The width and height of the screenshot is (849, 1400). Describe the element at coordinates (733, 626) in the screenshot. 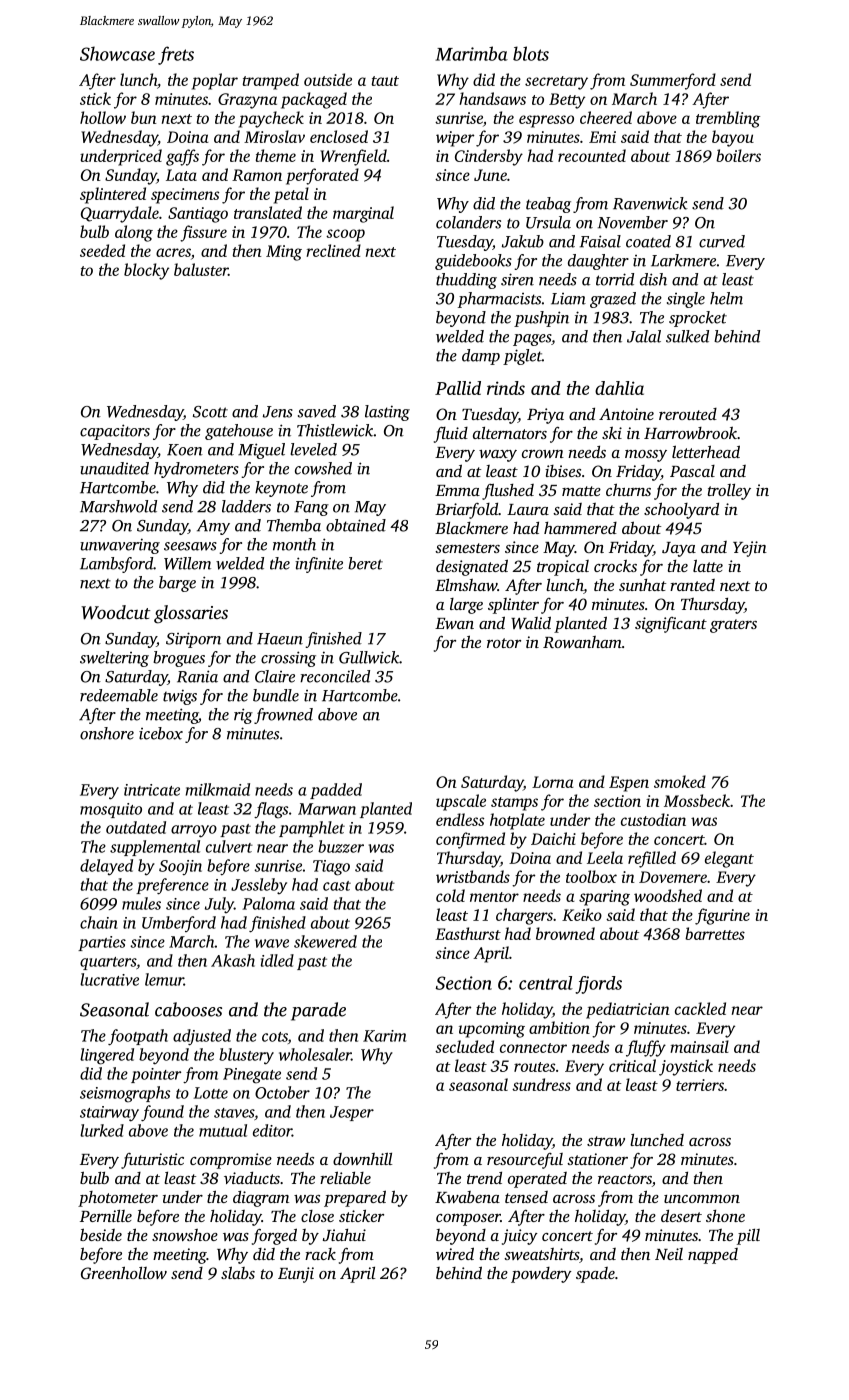

I see `graters` at that location.
